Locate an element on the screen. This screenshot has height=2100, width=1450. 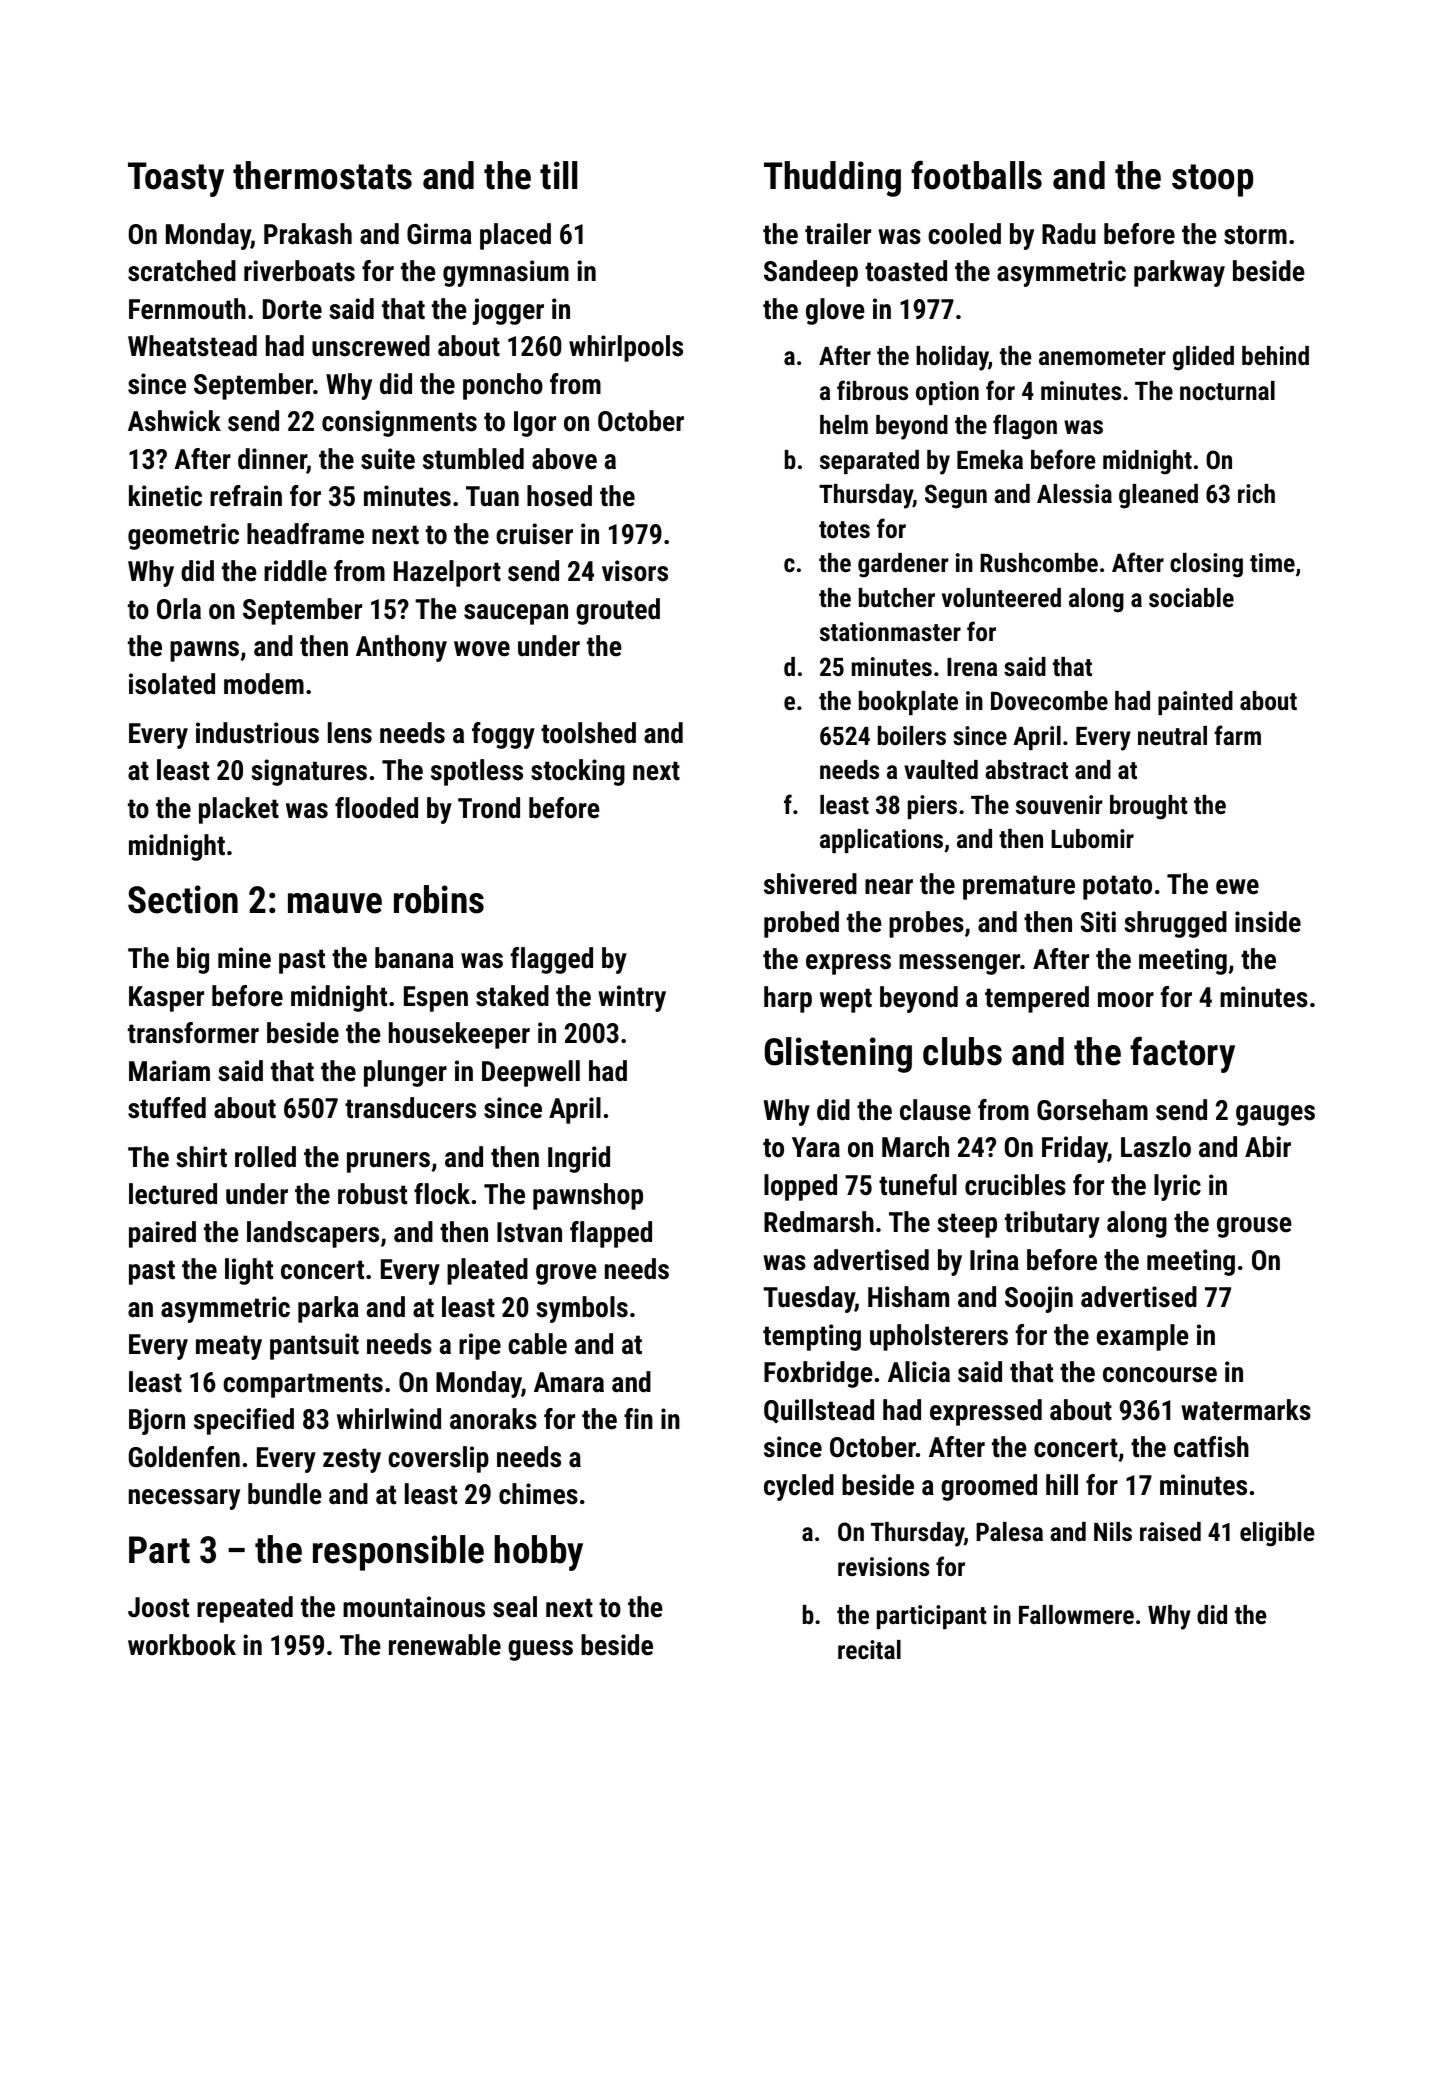
whirlpools is located at coordinates (626, 348).
